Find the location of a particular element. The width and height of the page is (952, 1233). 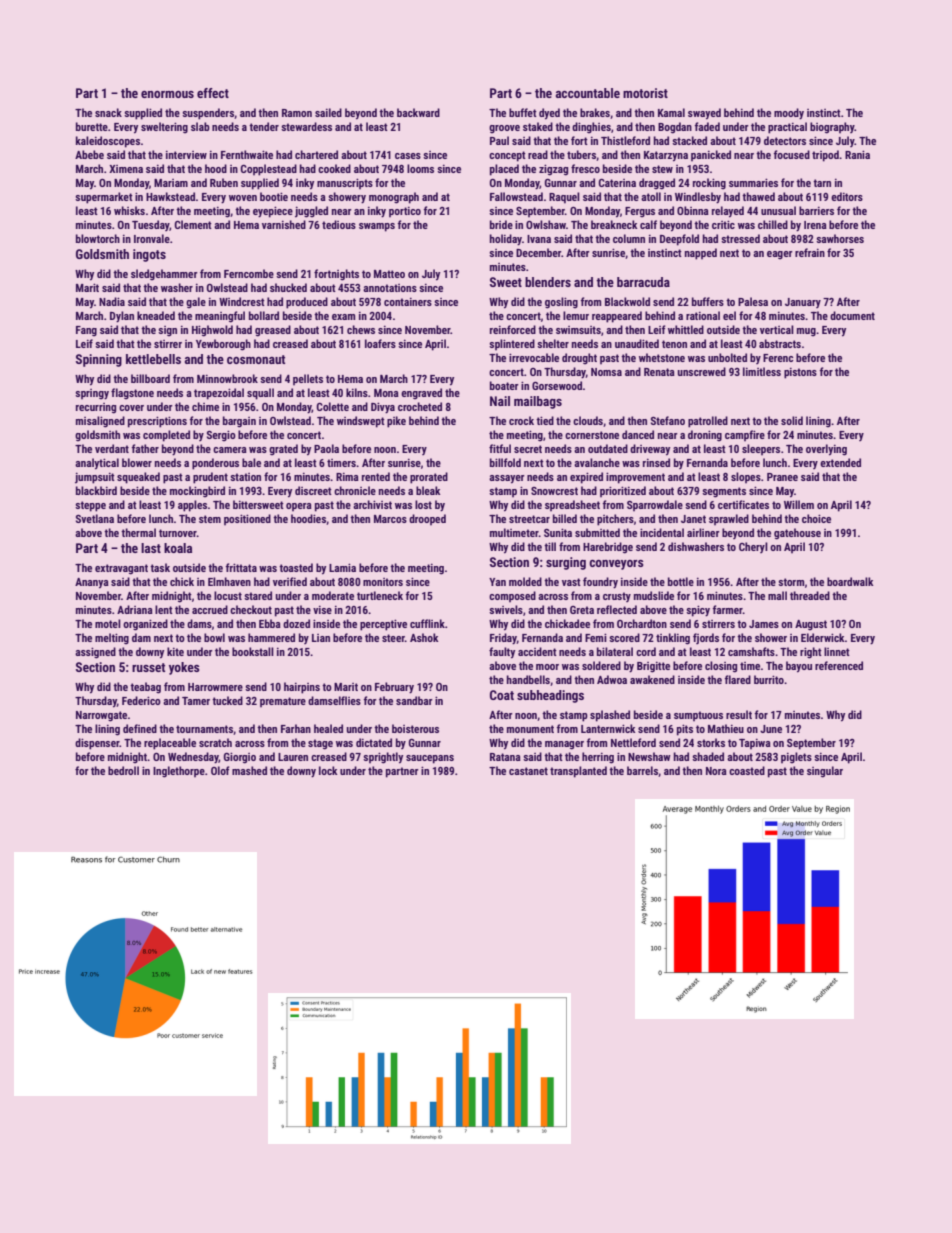

storm is located at coordinates (791, 582).
